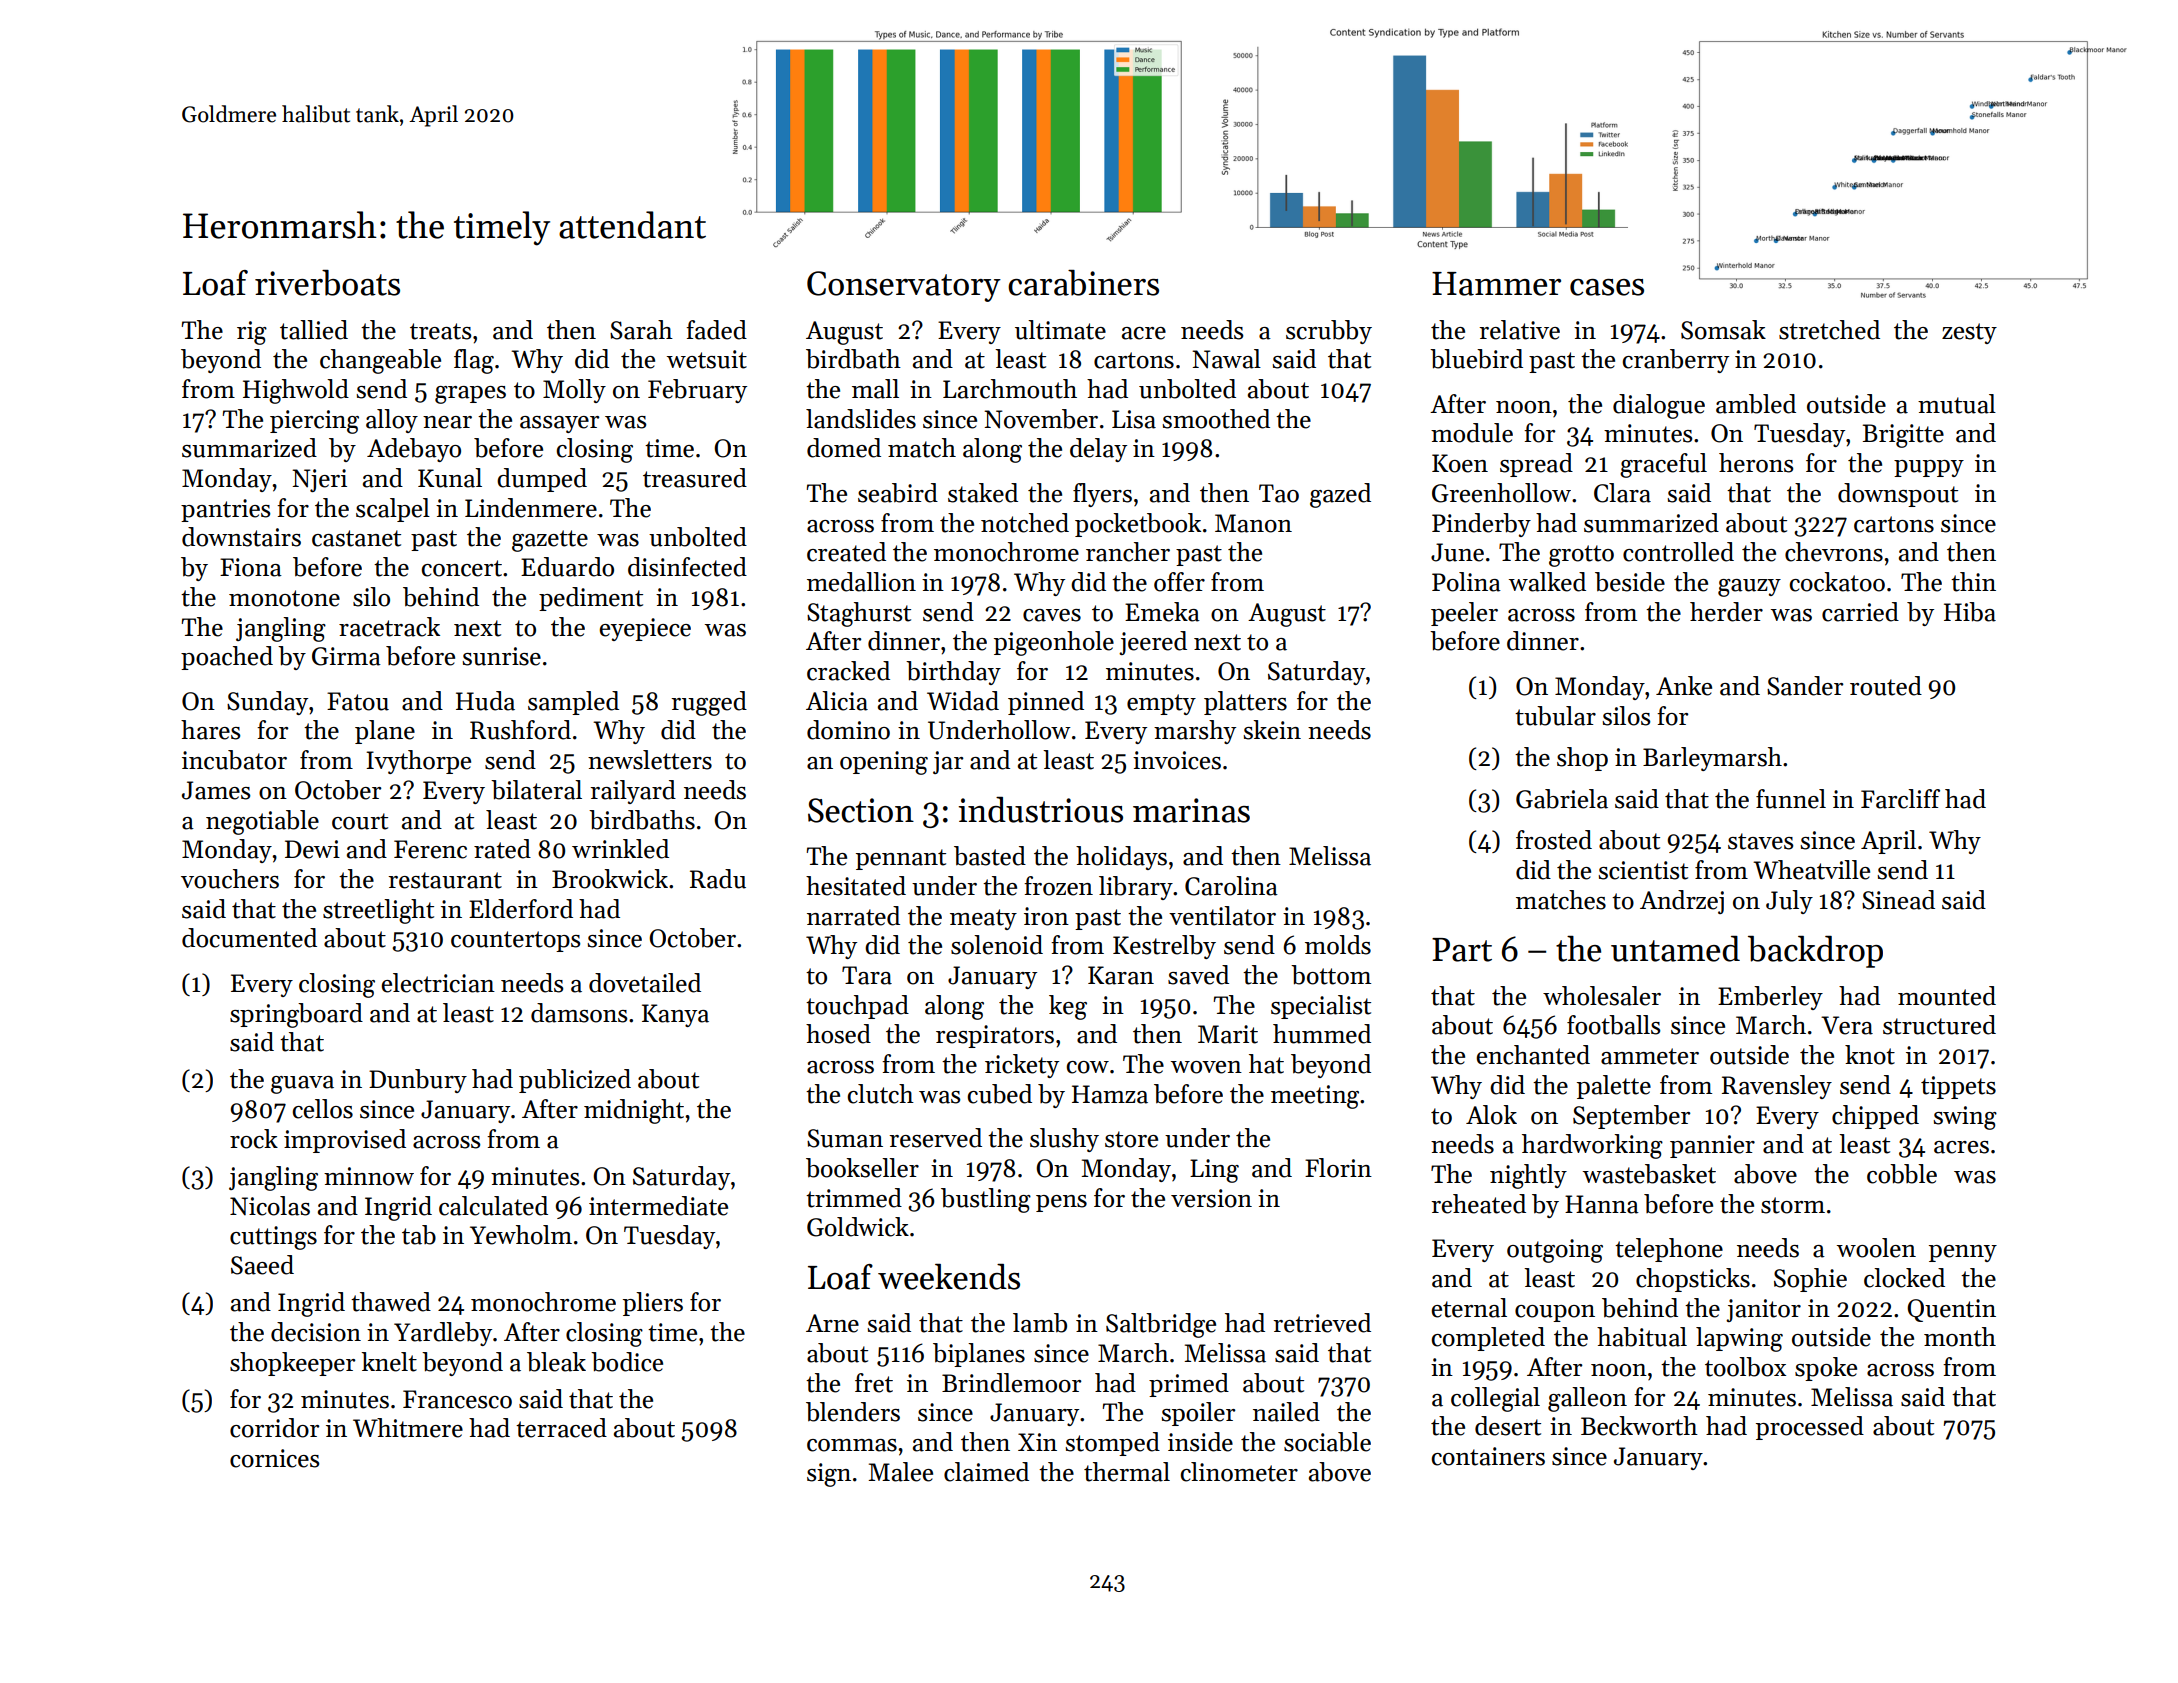 This page has width=2178, height=1683. Describe the element at coordinates (1496, 284) in the page. I see `Hammer` at that location.
